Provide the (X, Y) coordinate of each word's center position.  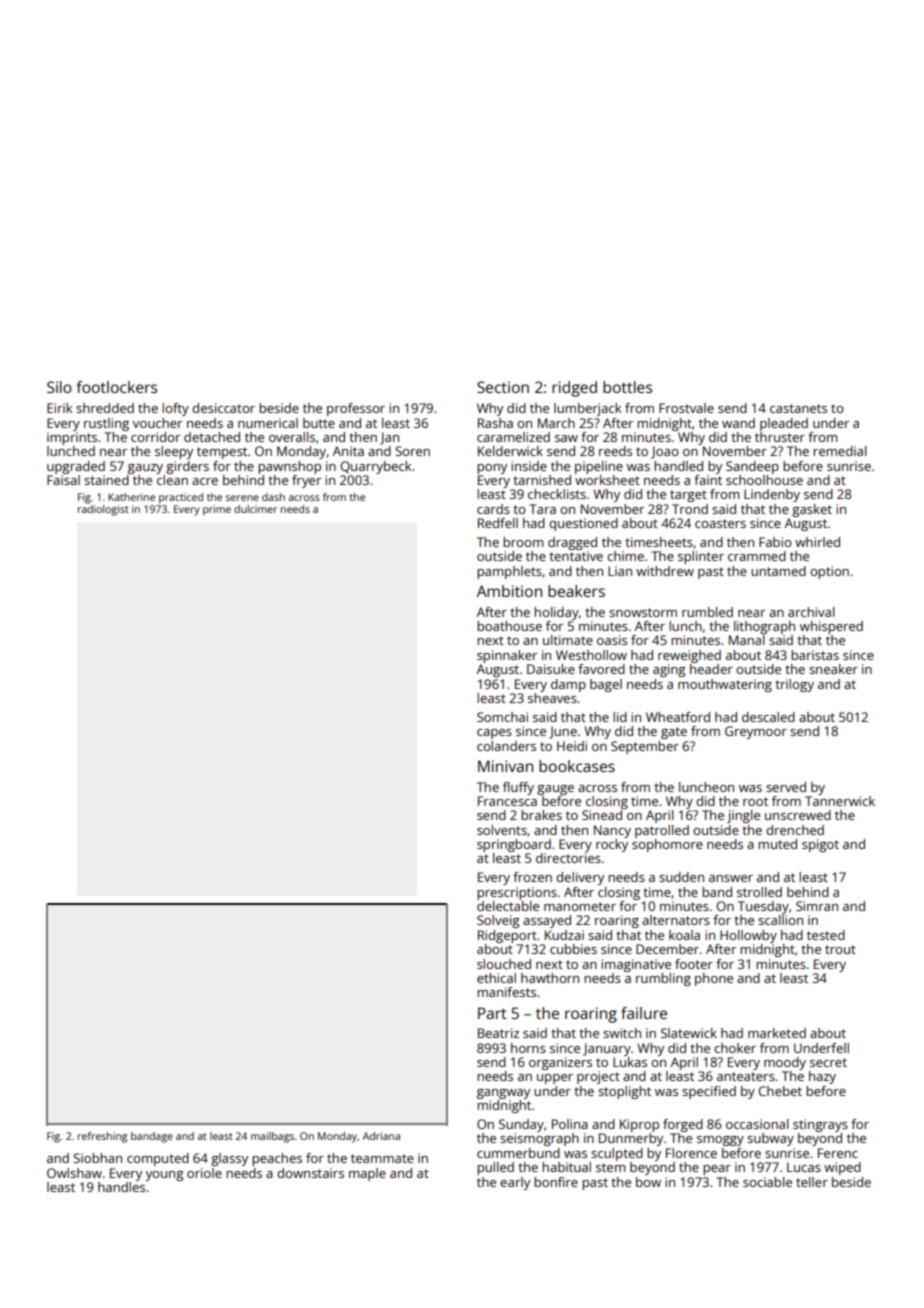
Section (503, 387)
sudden (681, 877)
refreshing (102, 1137)
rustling (106, 424)
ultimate (568, 640)
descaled (768, 717)
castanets (798, 408)
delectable (508, 906)
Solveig (498, 921)
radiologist (103, 510)
